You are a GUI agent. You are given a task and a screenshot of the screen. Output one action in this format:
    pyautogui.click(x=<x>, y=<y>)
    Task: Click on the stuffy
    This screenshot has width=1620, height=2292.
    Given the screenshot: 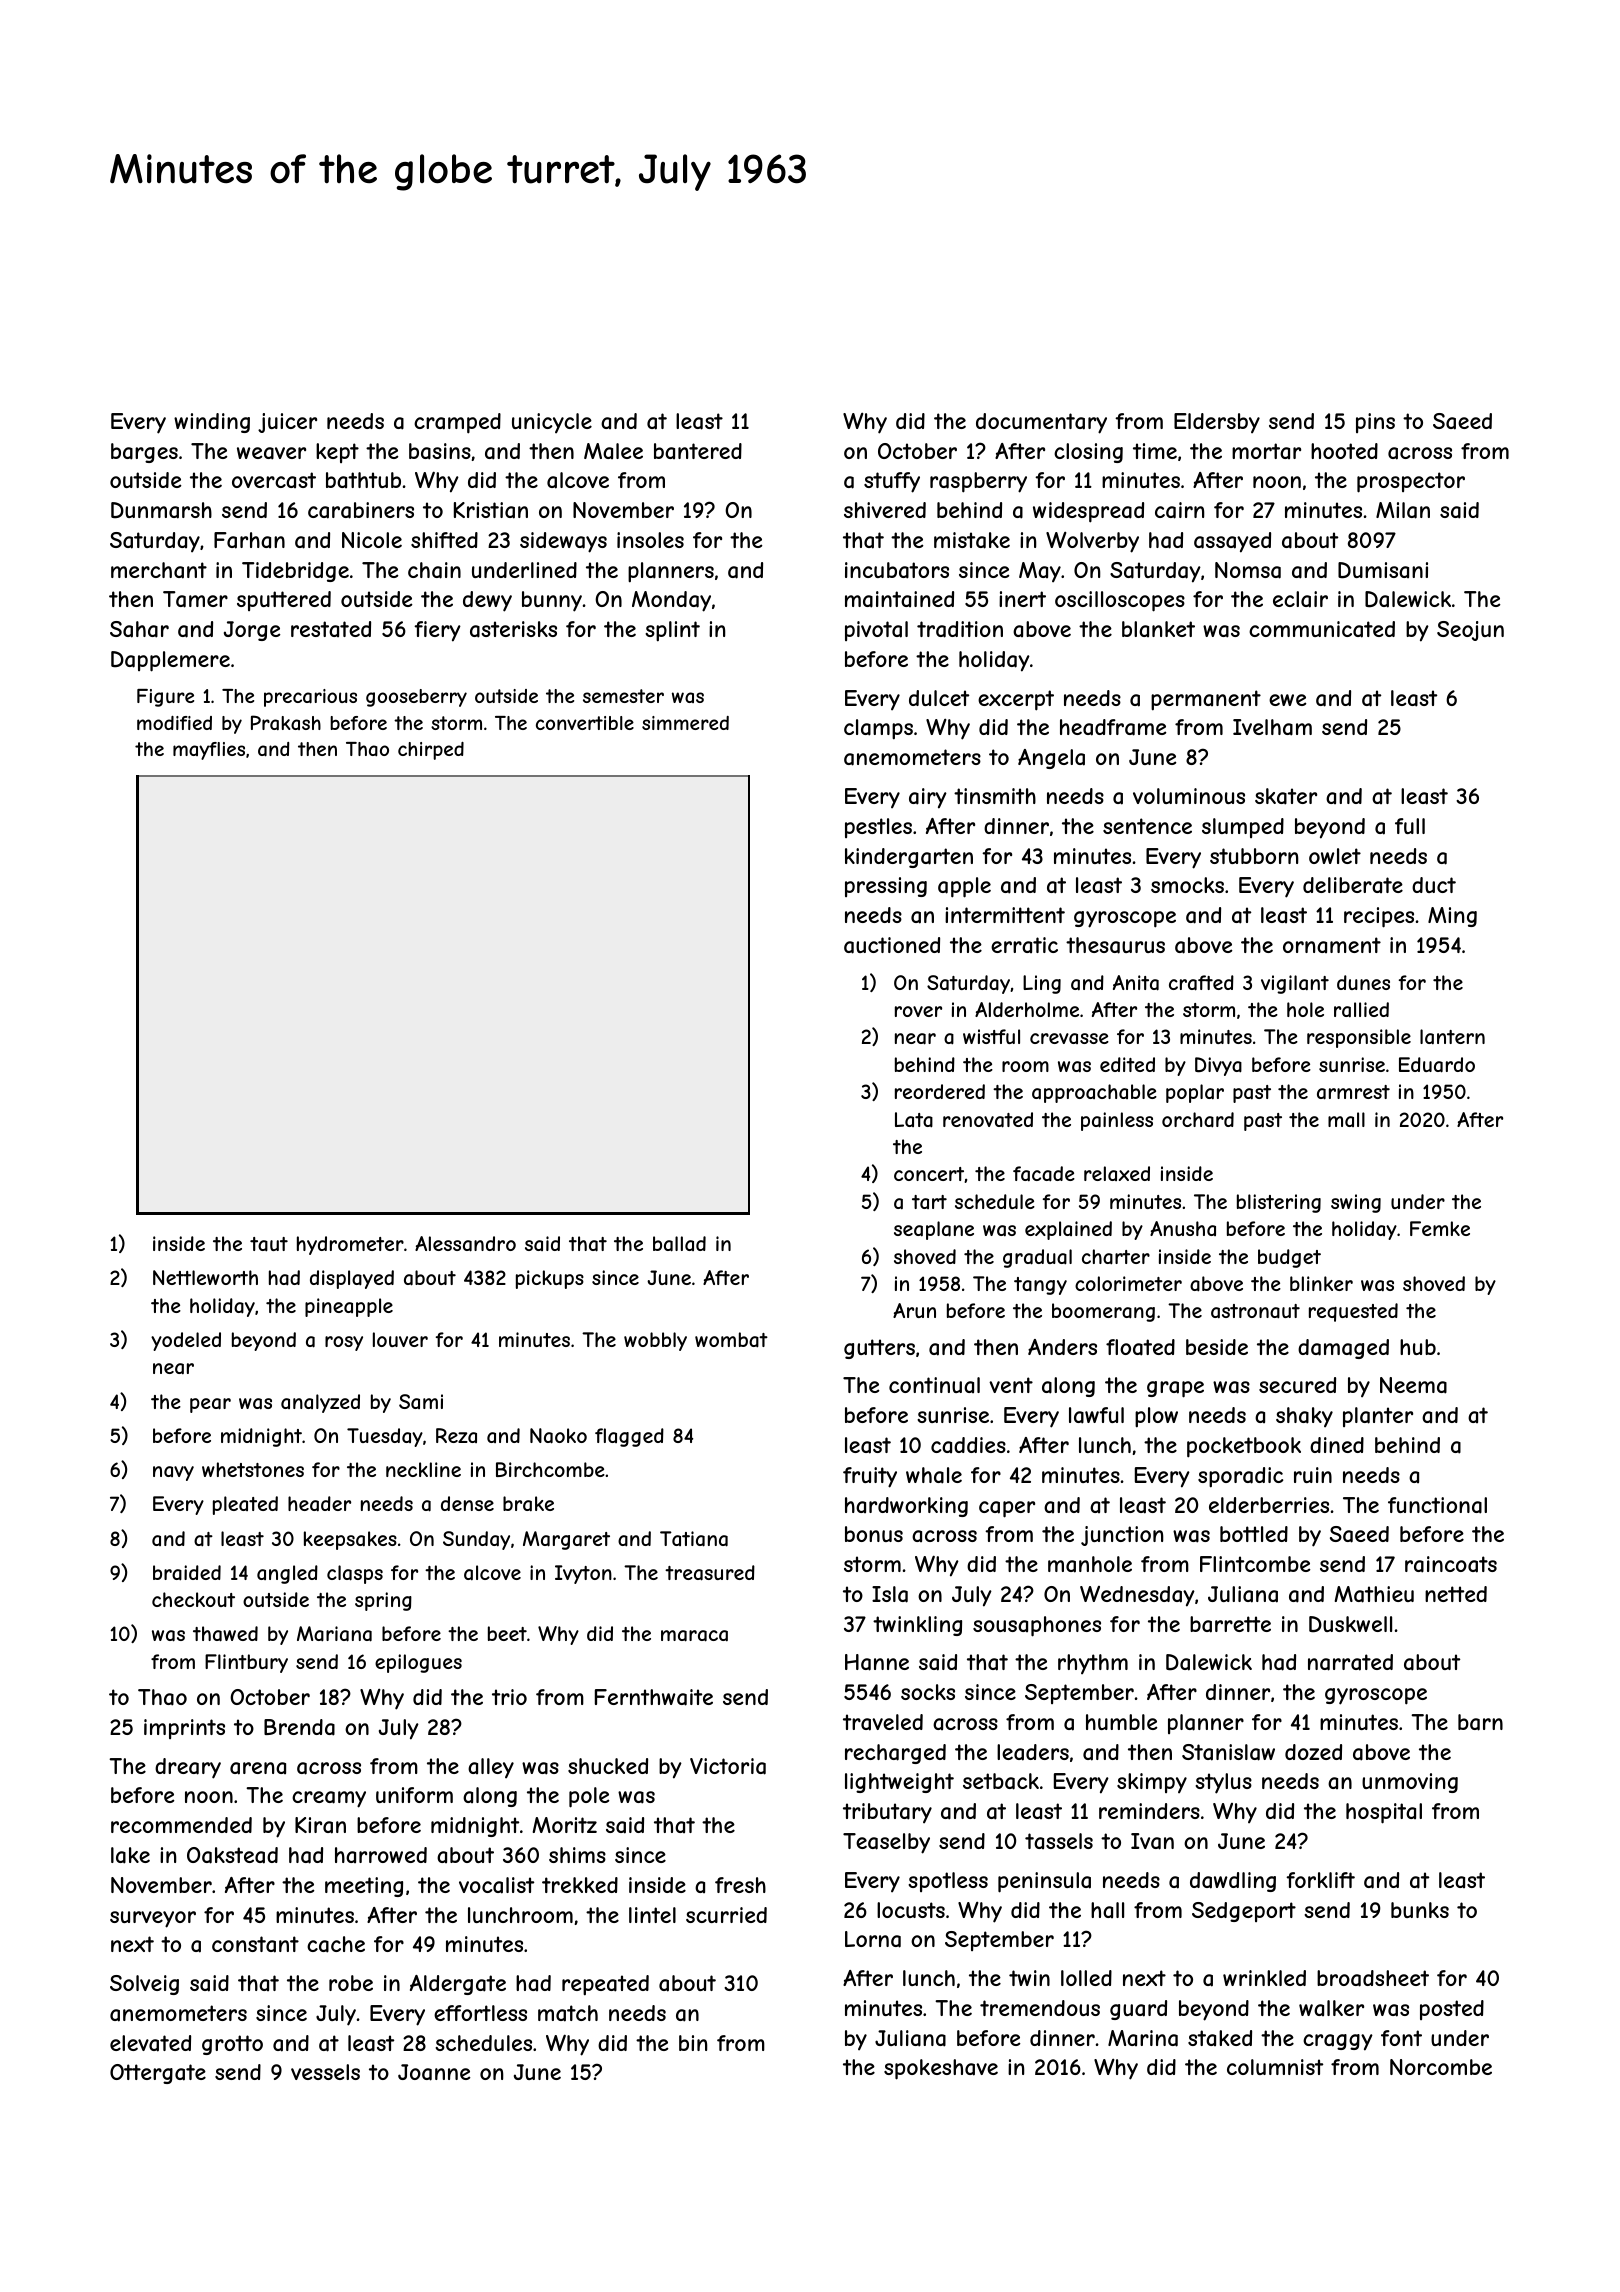 What is the action you would take?
    pyautogui.click(x=892, y=482)
